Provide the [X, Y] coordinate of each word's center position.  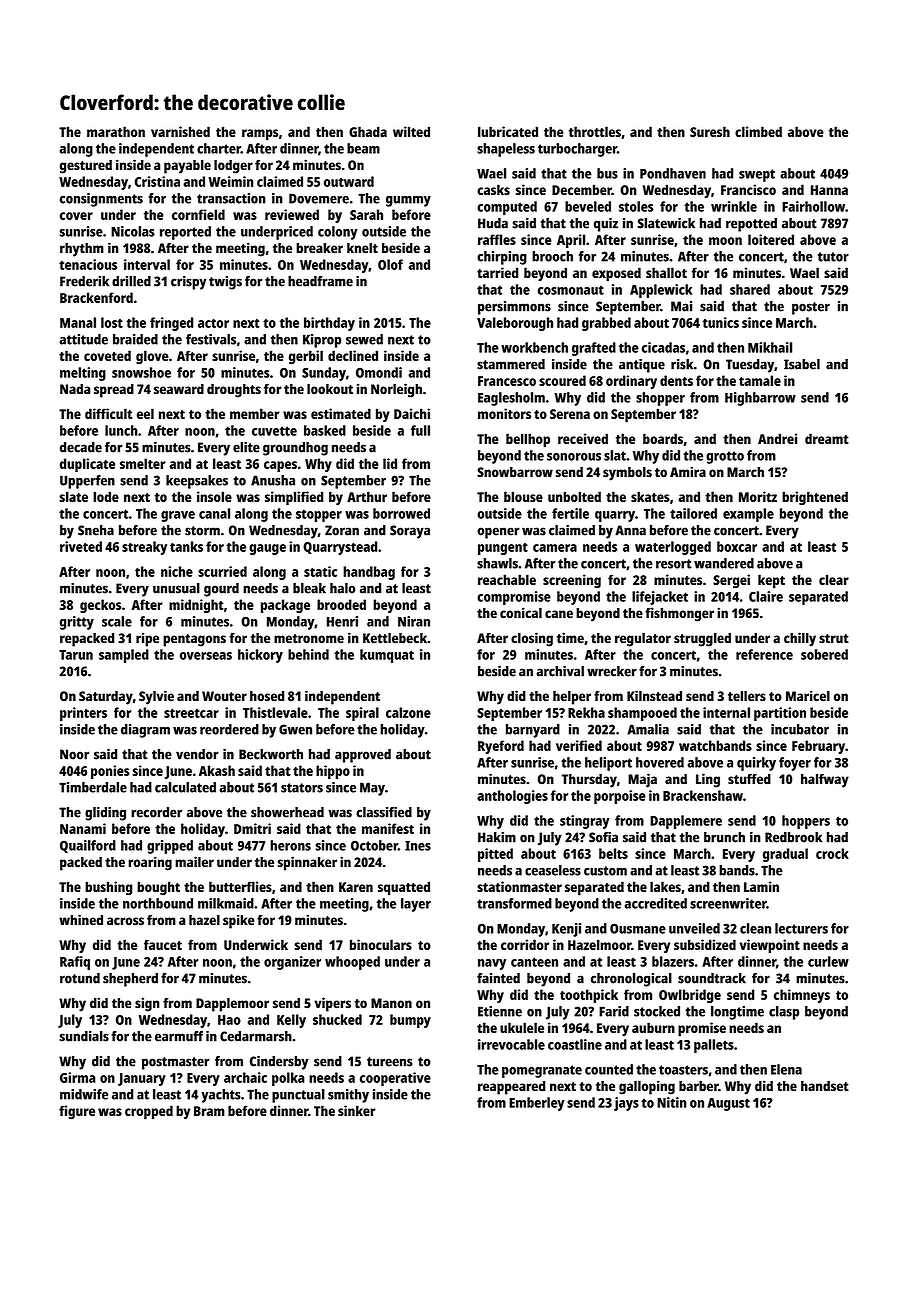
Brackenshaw [703, 795]
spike [239, 921]
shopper [660, 399]
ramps [260, 135]
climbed [758, 131]
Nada [75, 389]
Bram [209, 1111]
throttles [595, 131]
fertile [570, 513]
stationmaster [519, 886]
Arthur [367, 496]
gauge [267, 549]
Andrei [777, 438]
